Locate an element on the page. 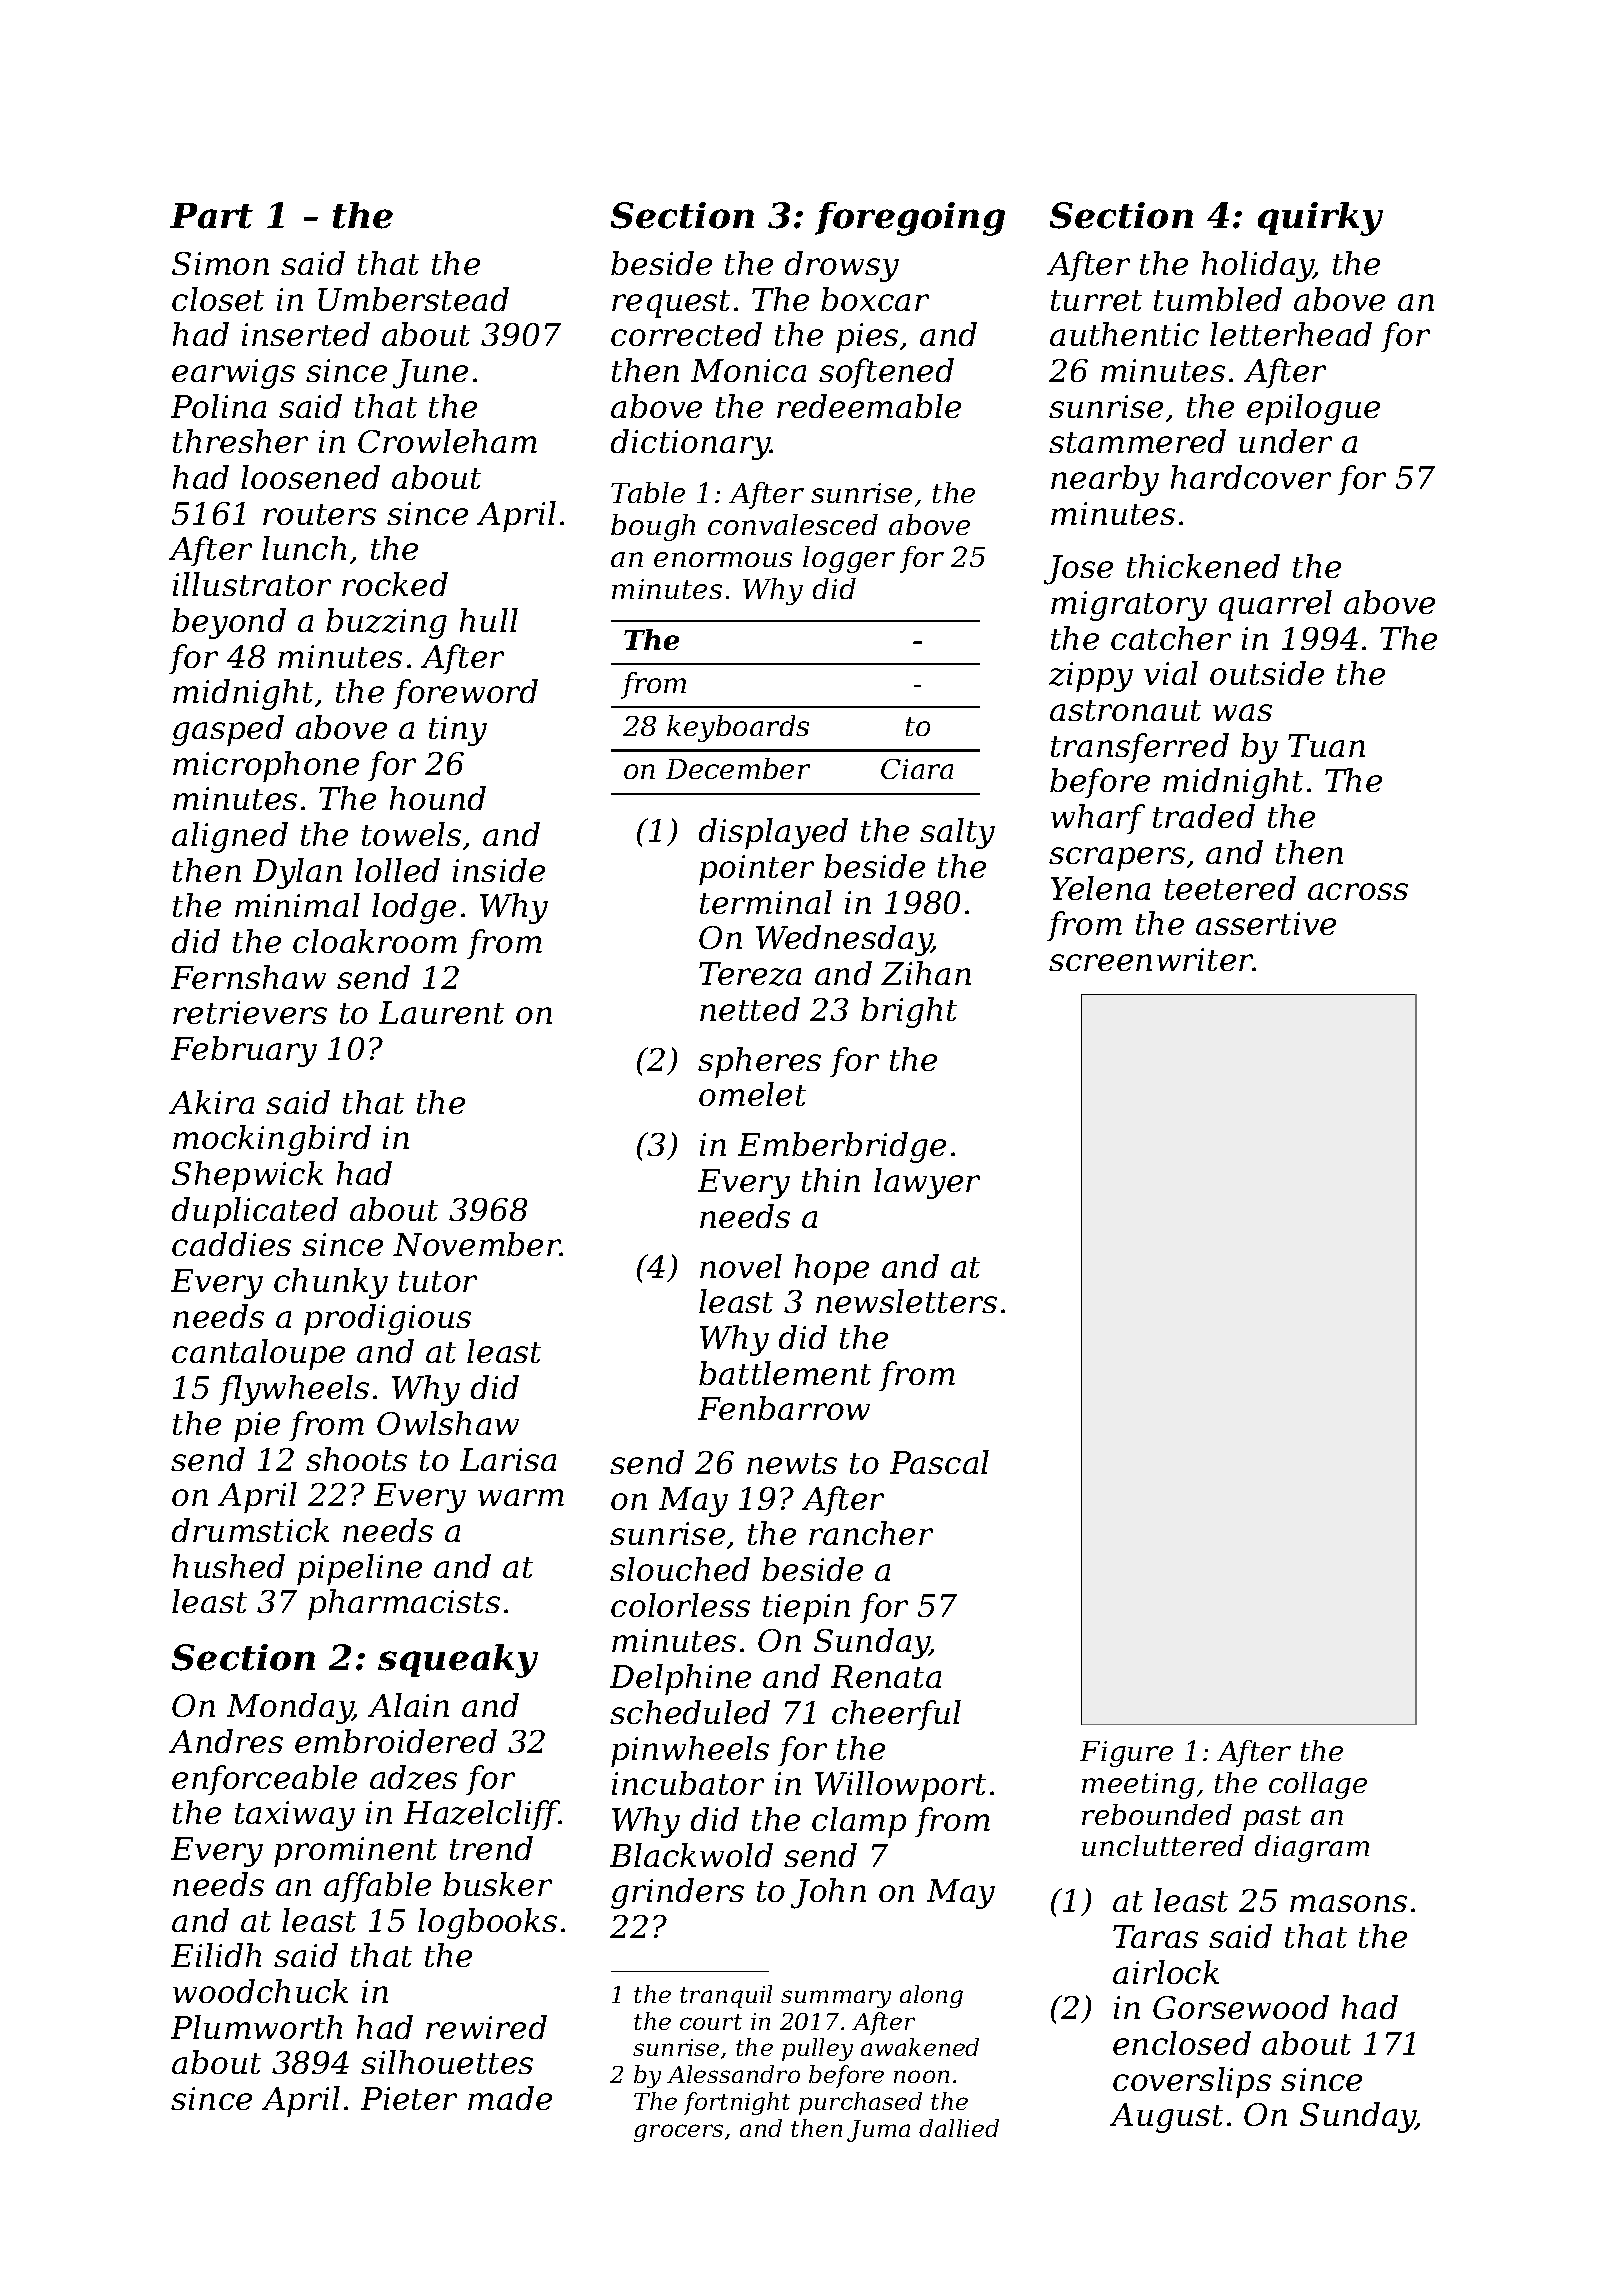  letterhead is located at coordinates (1291, 334).
